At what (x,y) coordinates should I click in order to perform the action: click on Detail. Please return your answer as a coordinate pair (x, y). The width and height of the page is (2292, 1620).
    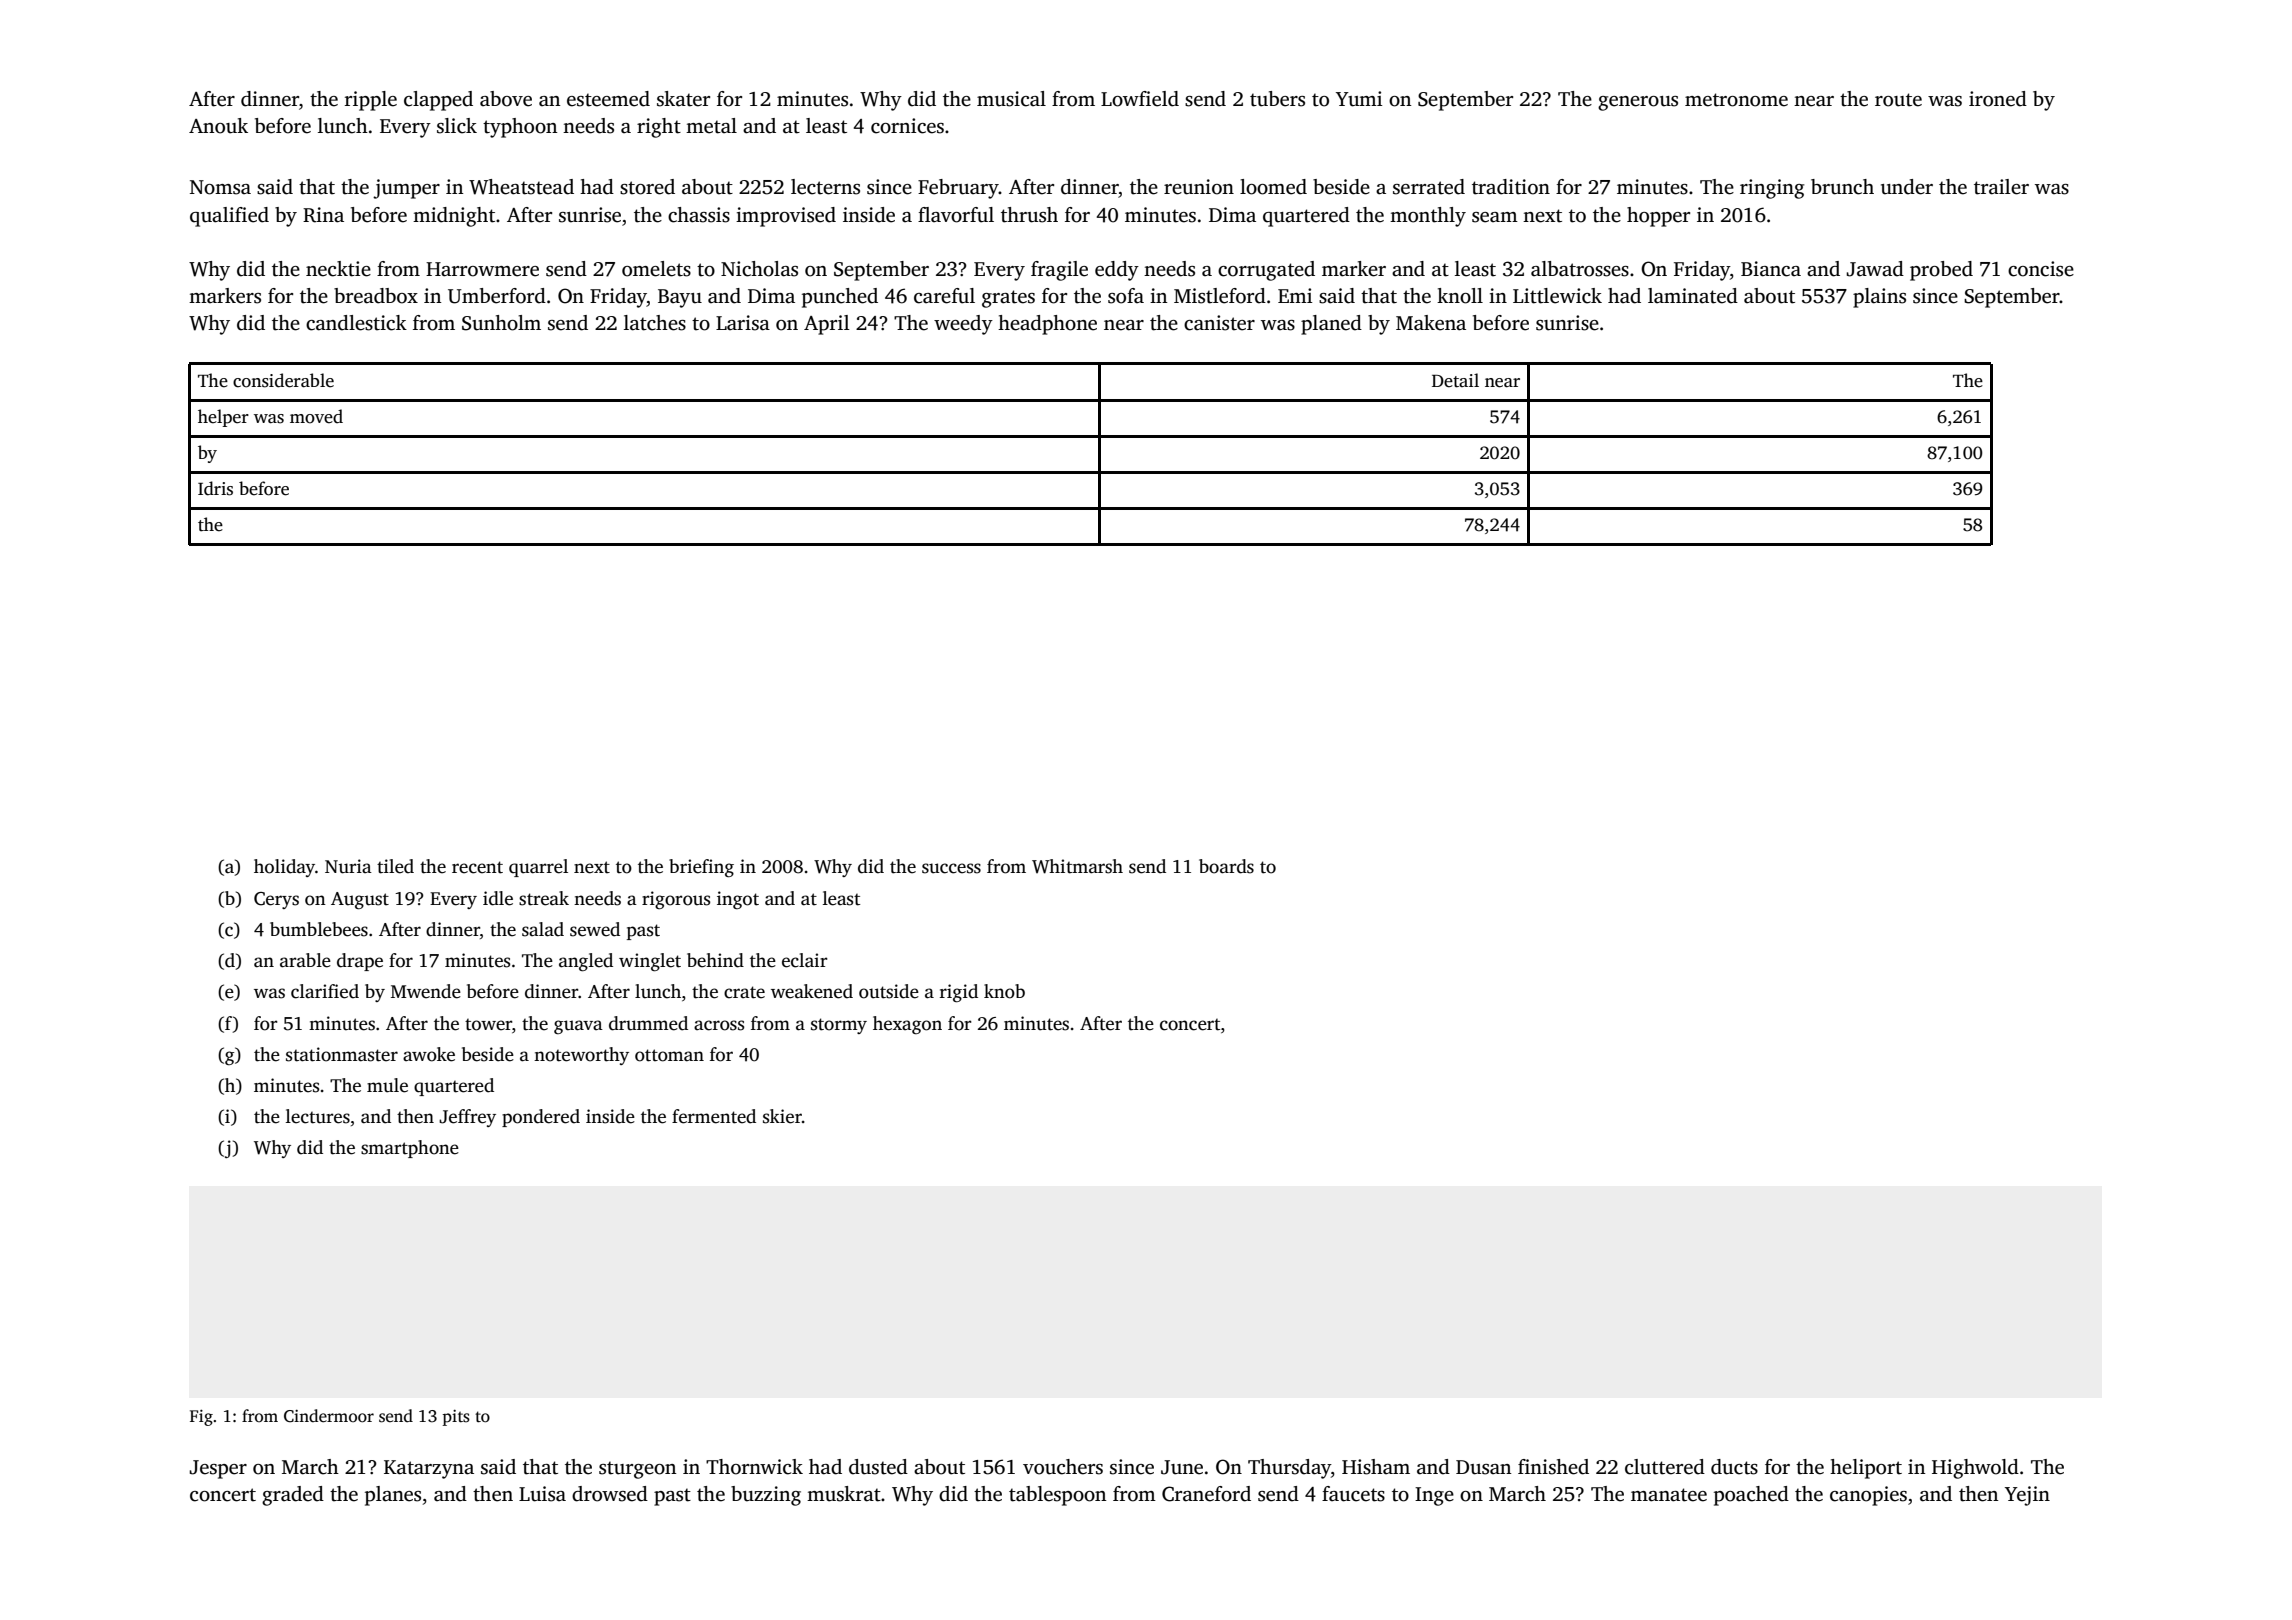
    Looking at the image, I should click on (1455, 380).
